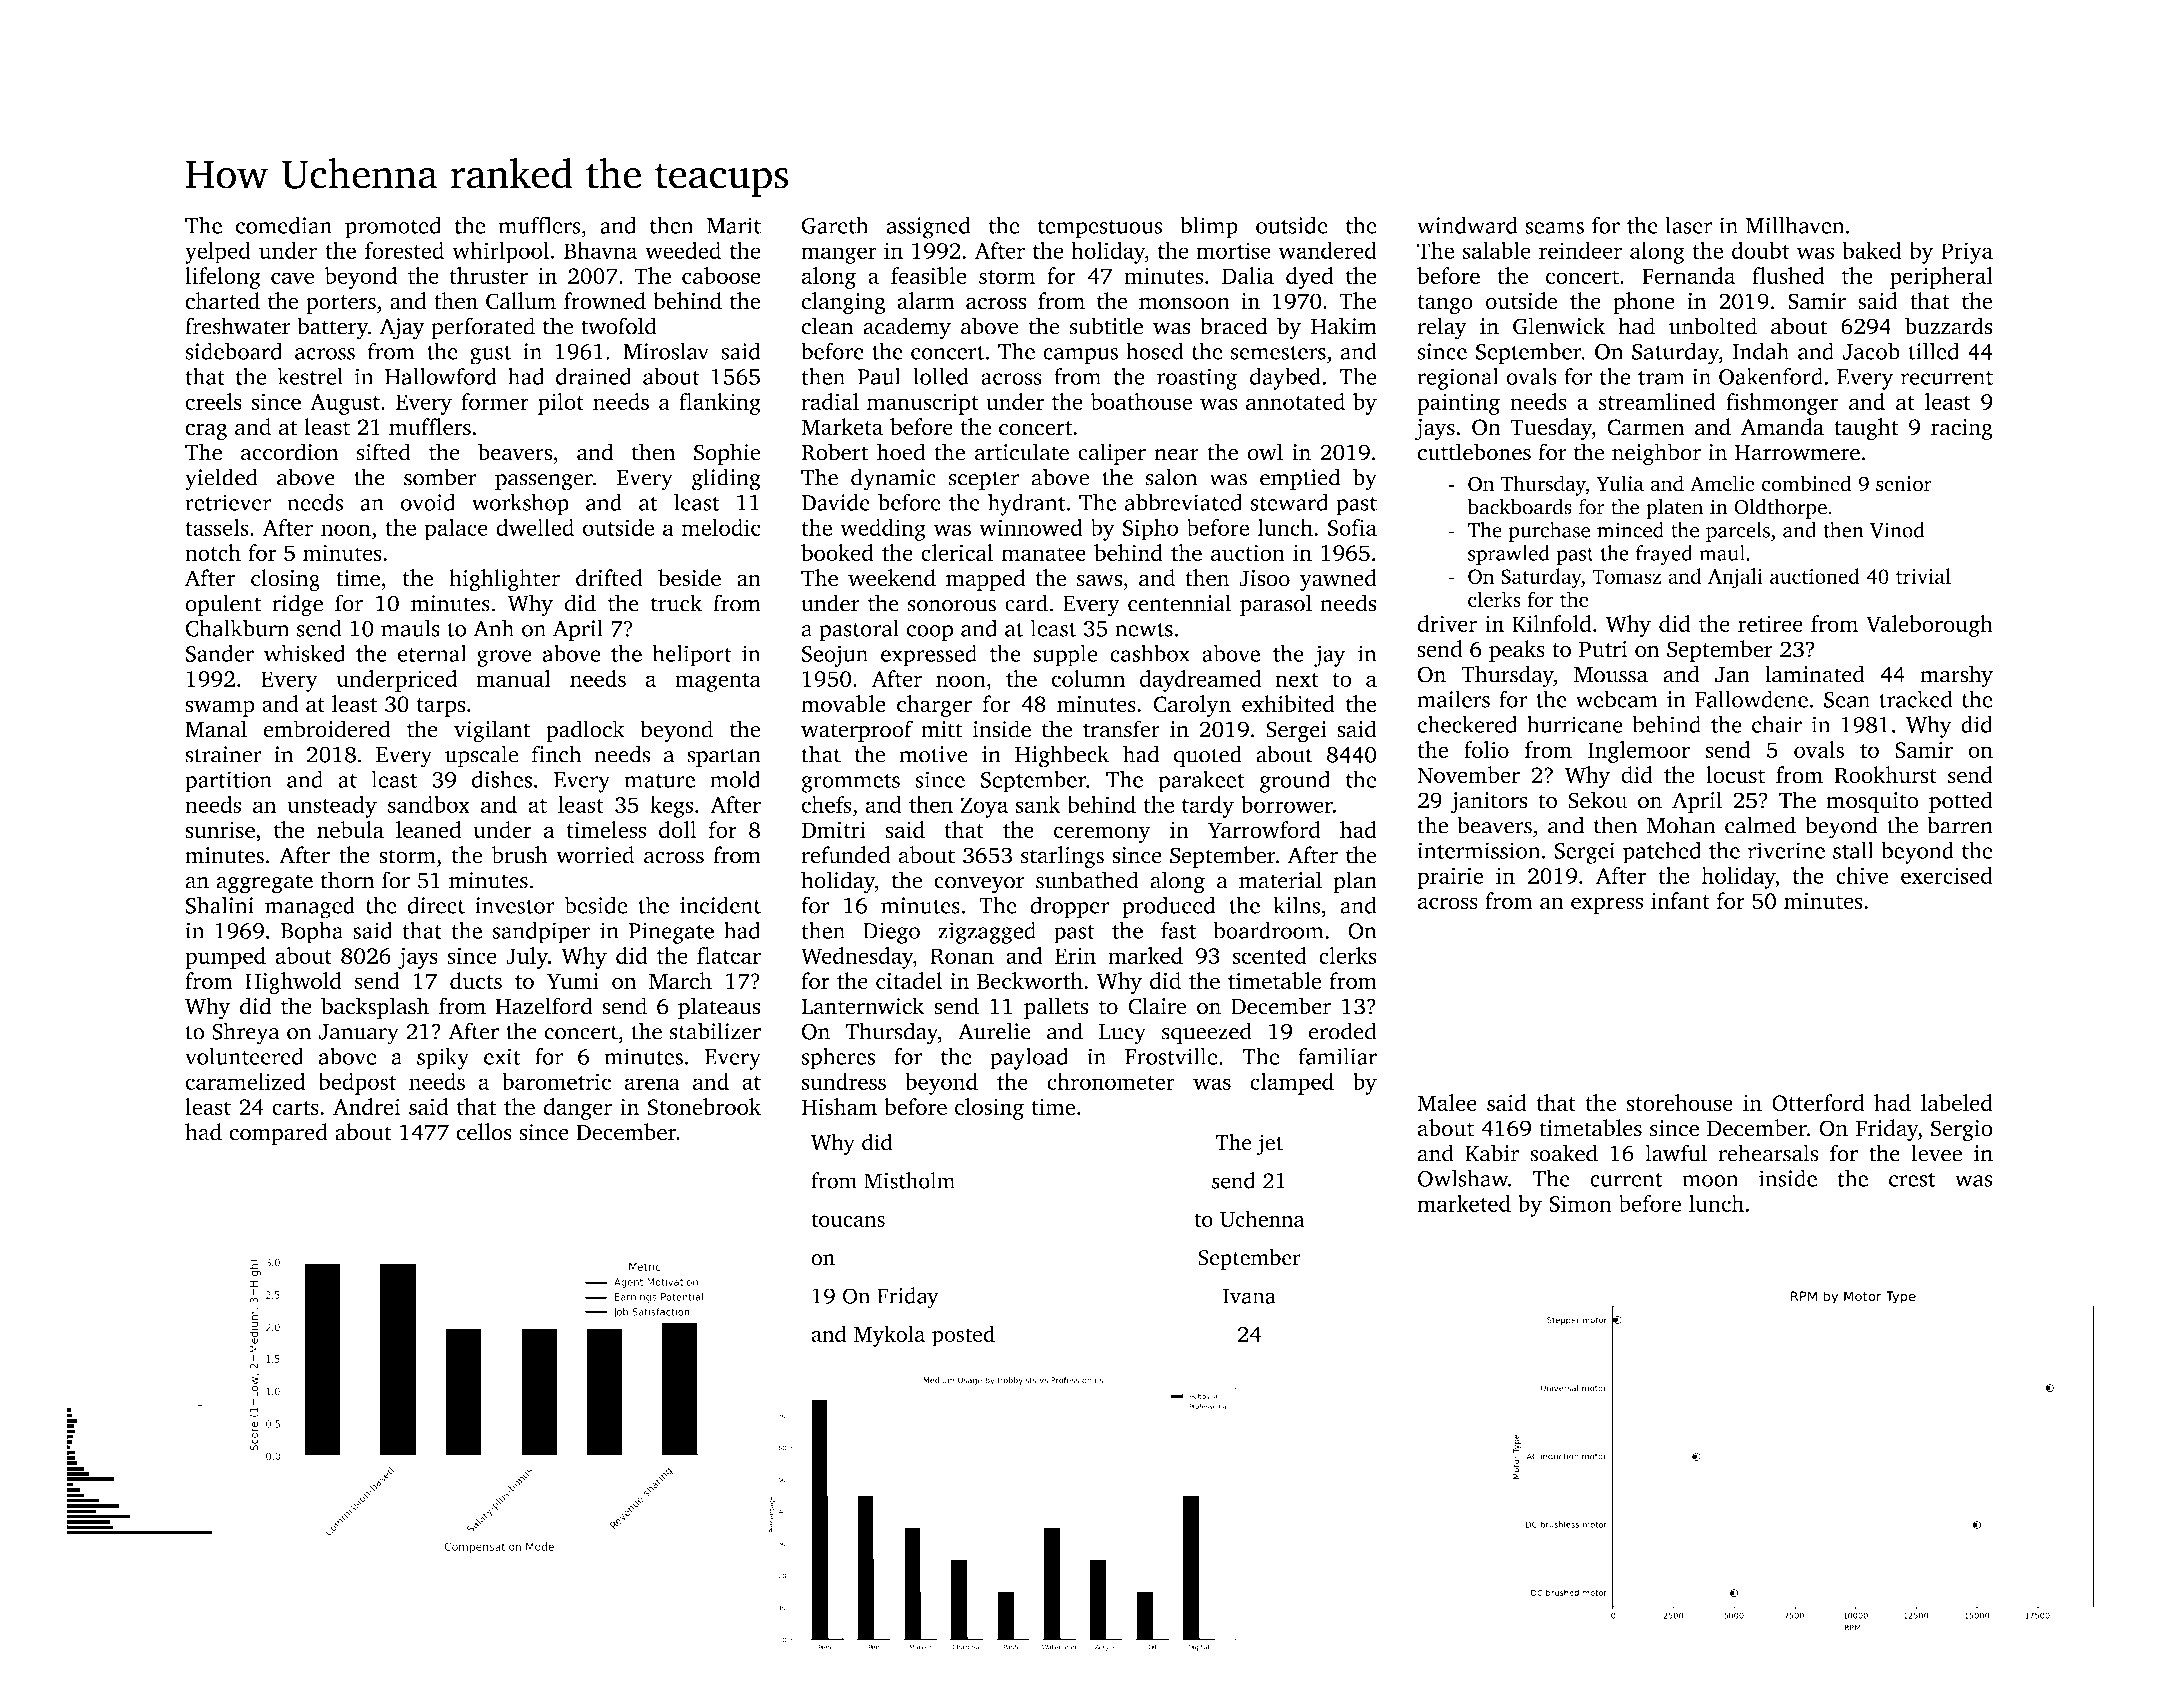  What do you see at coordinates (1904, 484) in the image?
I see `senior` at bounding box center [1904, 484].
